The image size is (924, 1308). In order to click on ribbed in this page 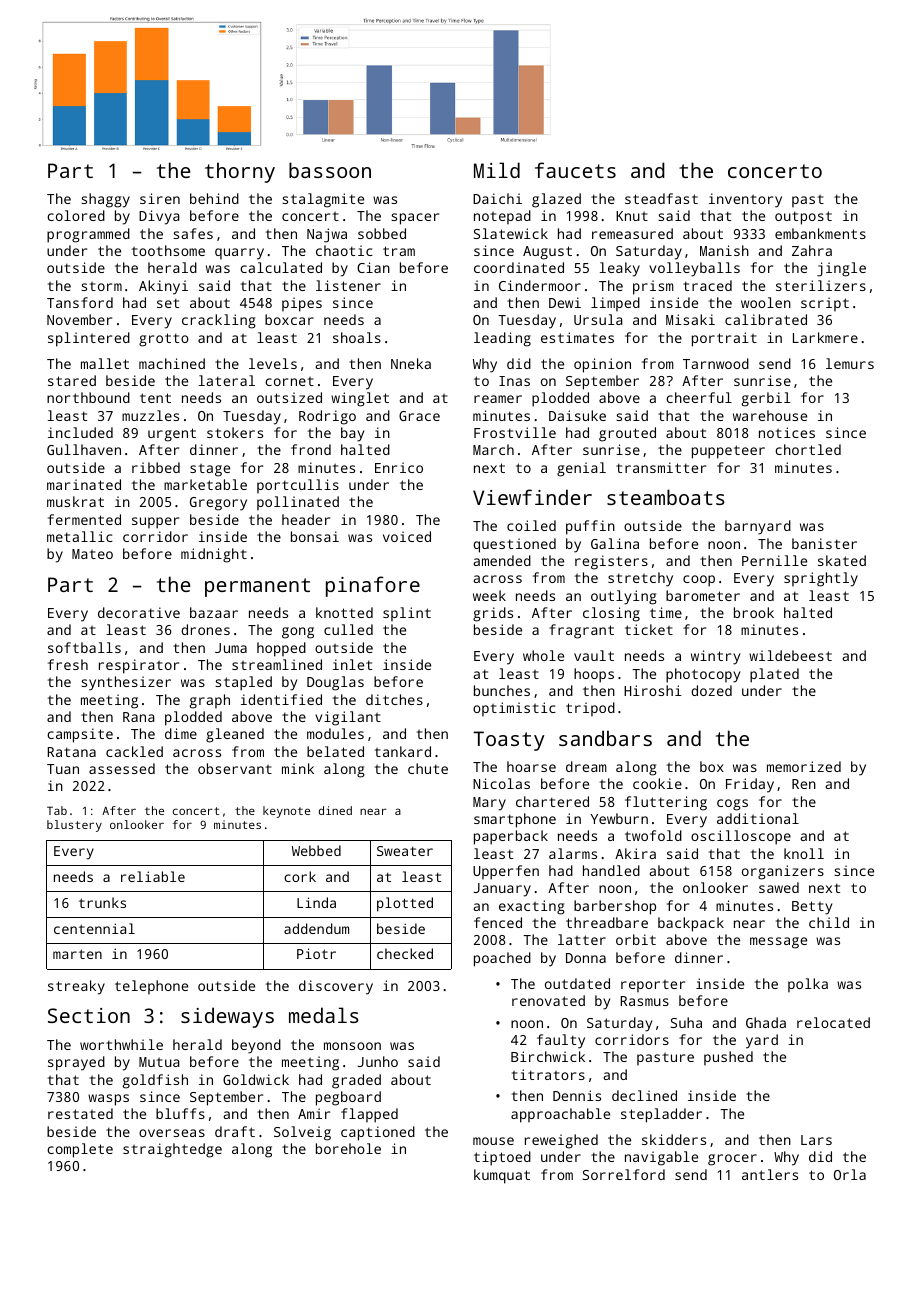, I will do `click(156, 467)`.
